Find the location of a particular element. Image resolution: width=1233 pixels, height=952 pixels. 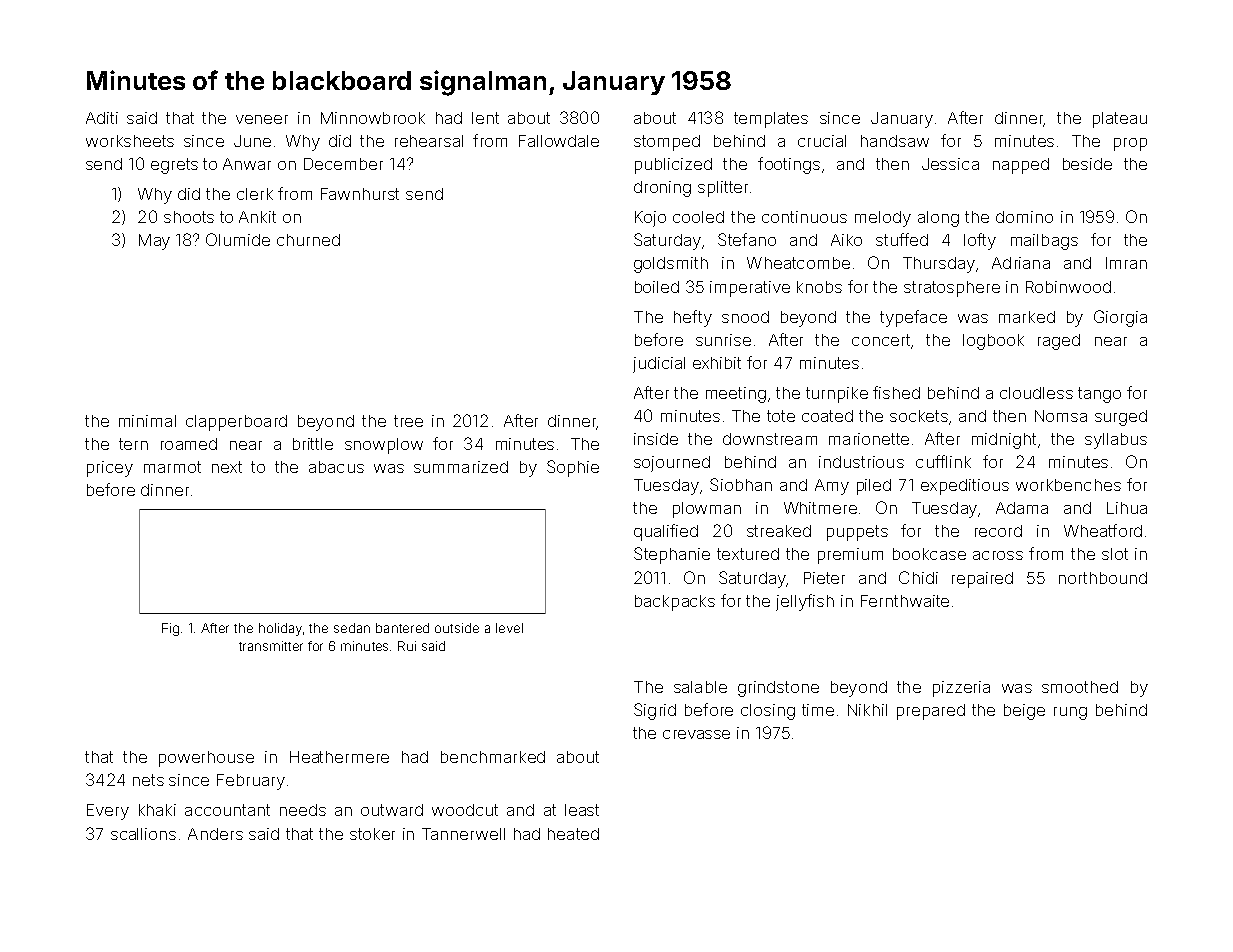

next is located at coordinates (227, 467).
